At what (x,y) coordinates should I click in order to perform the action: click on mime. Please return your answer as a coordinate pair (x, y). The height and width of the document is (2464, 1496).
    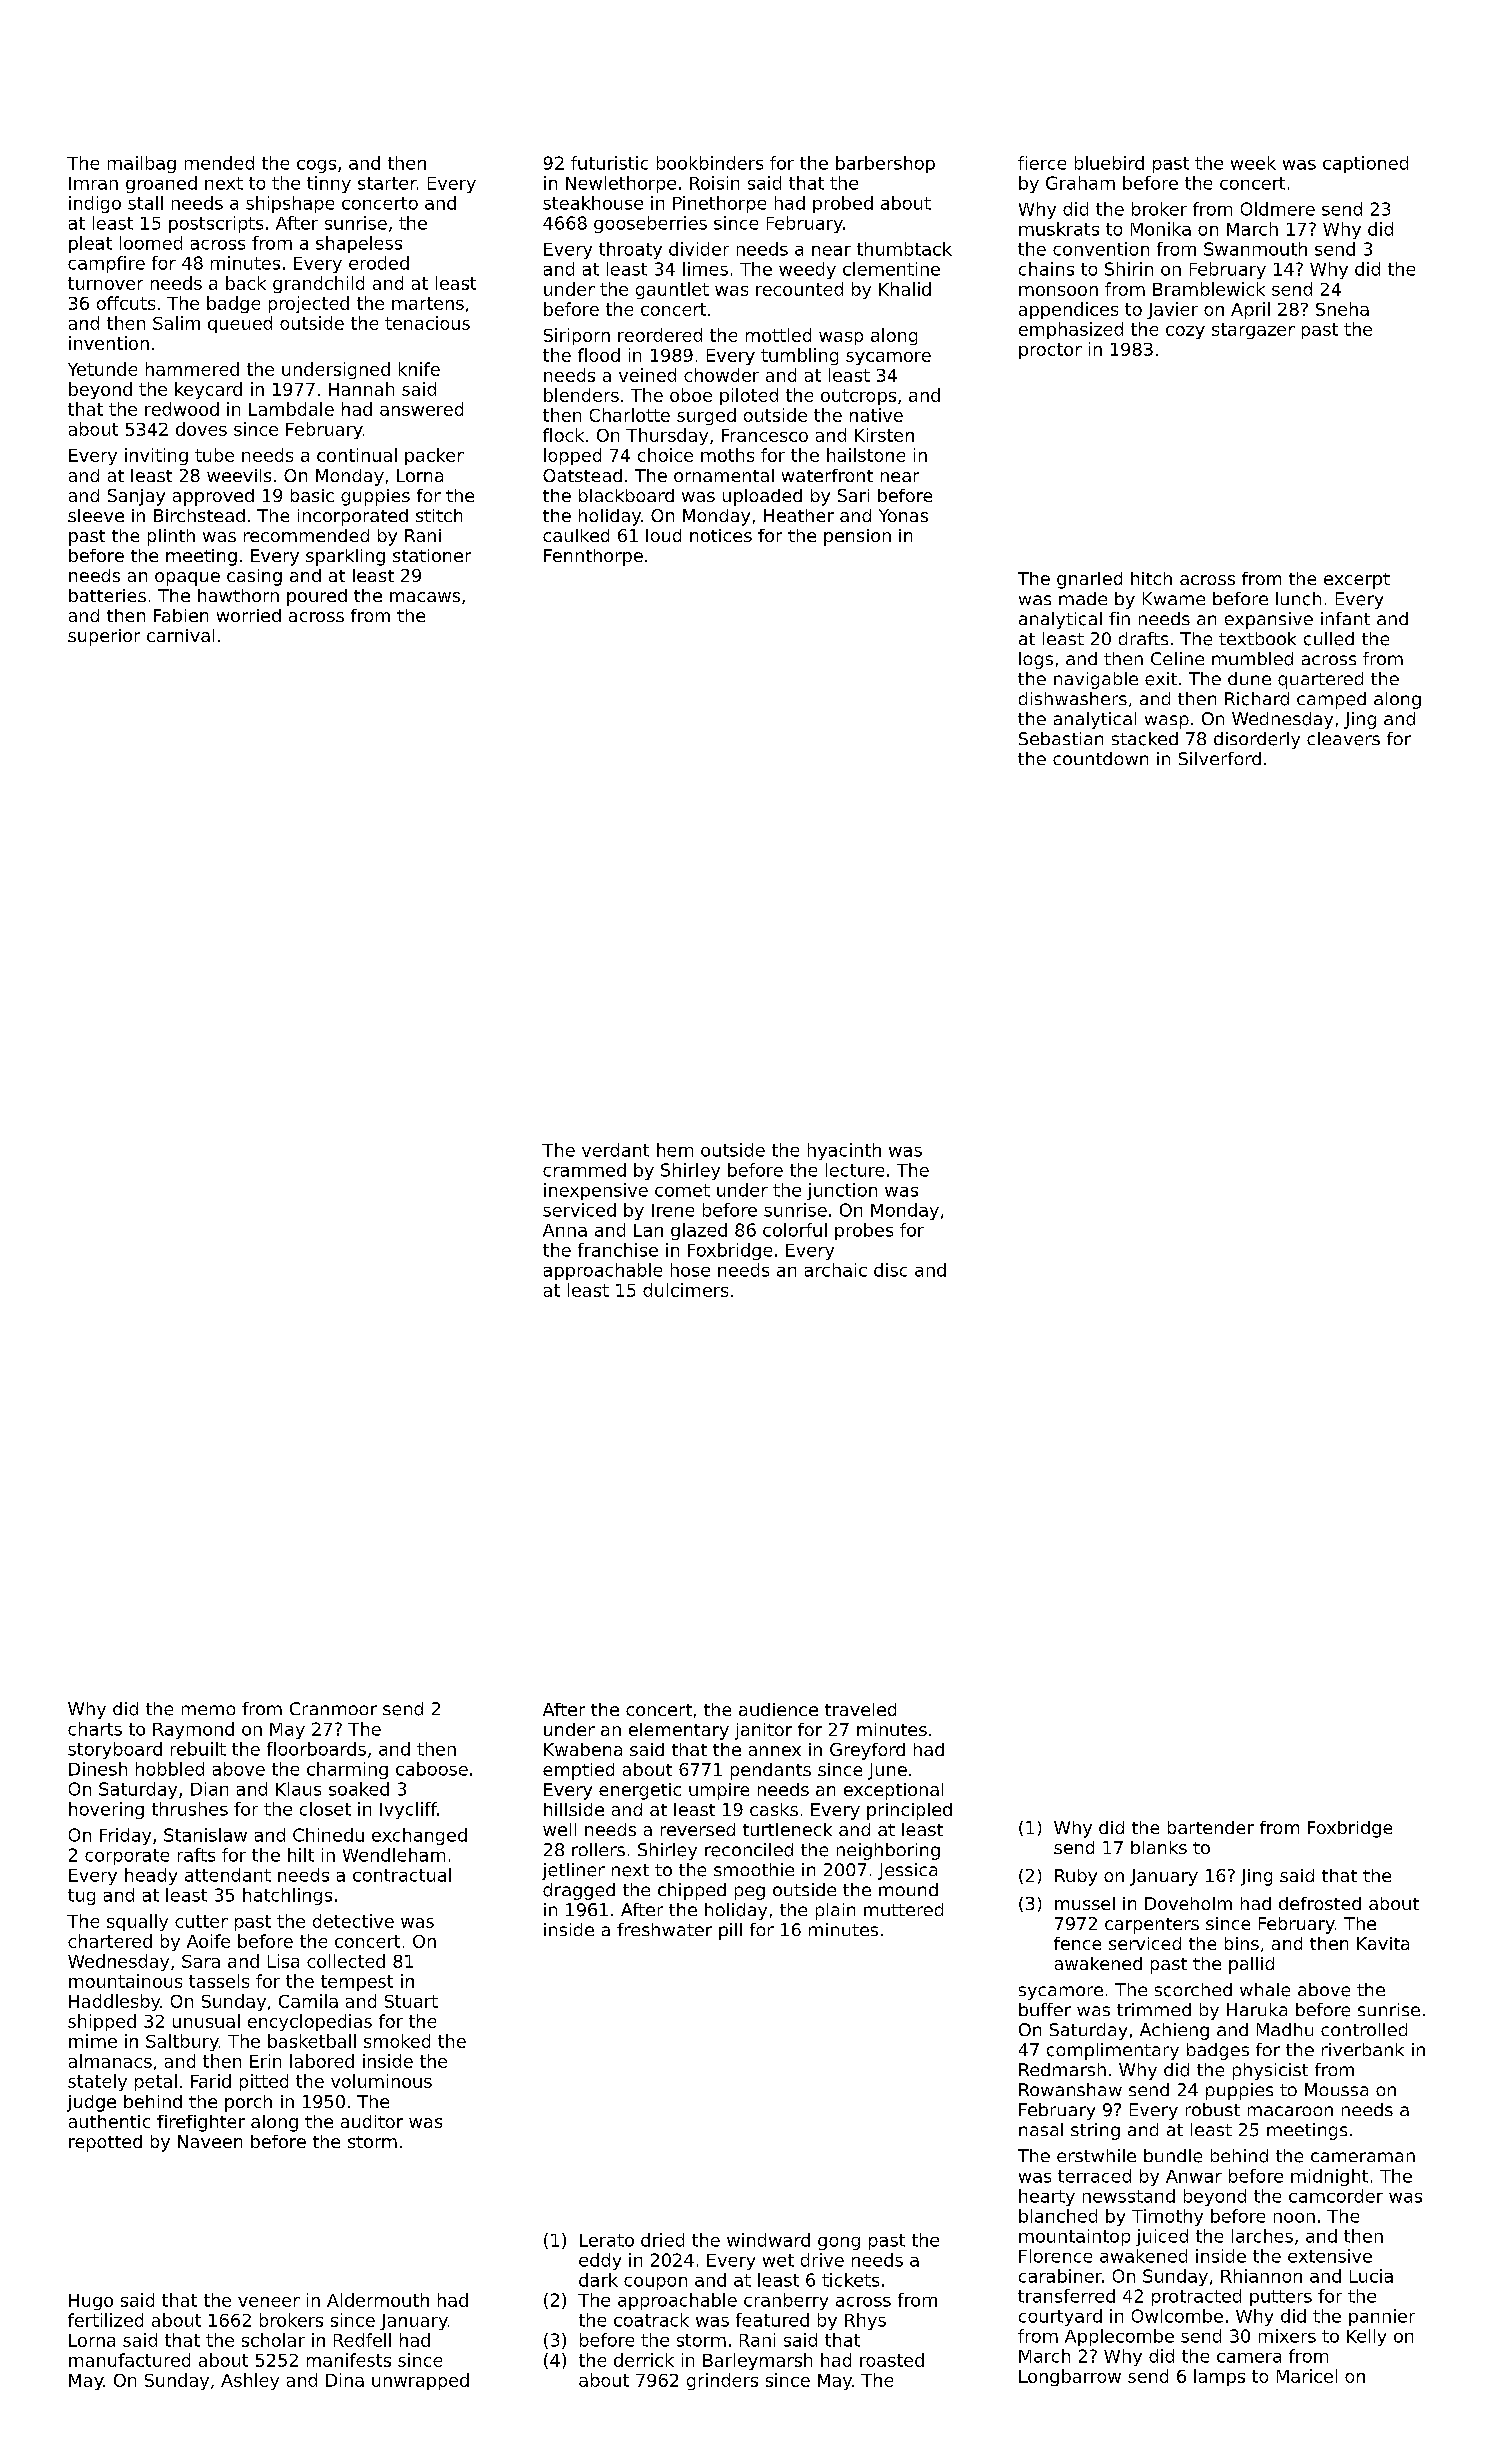
    Looking at the image, I should click on (93, 2041).
